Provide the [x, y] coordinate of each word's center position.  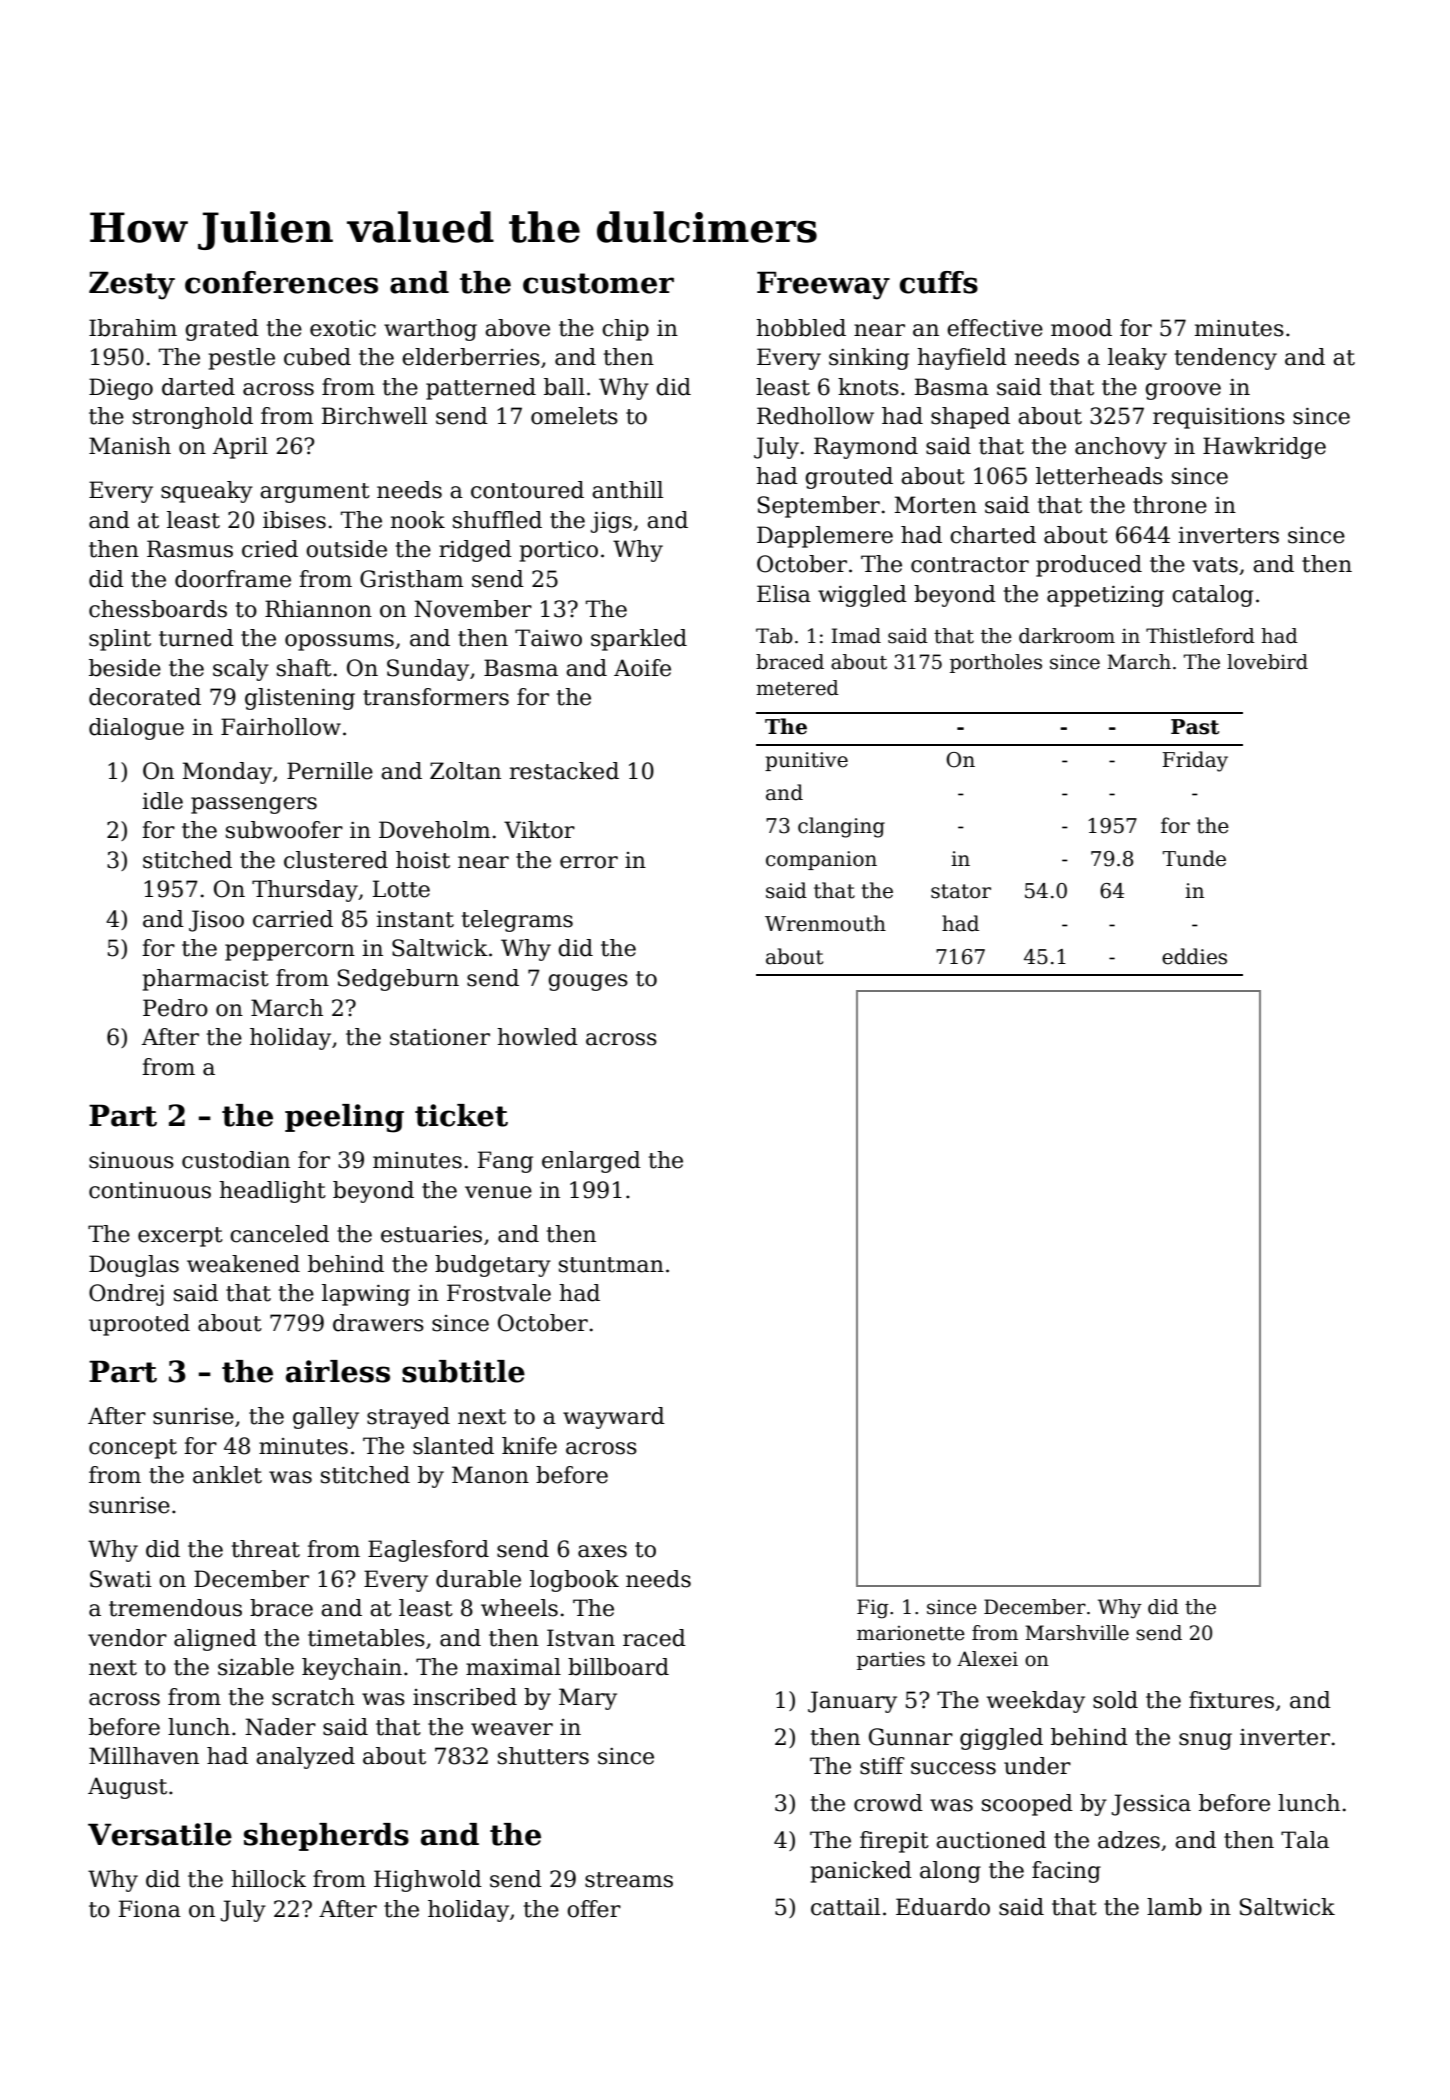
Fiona [150, 1909]
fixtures [1231, 1700]
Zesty [132, 285]
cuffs [939, 282]
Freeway [823, 285]
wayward [614, 1418]
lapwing [366, 1295]
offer [594, 1909]
